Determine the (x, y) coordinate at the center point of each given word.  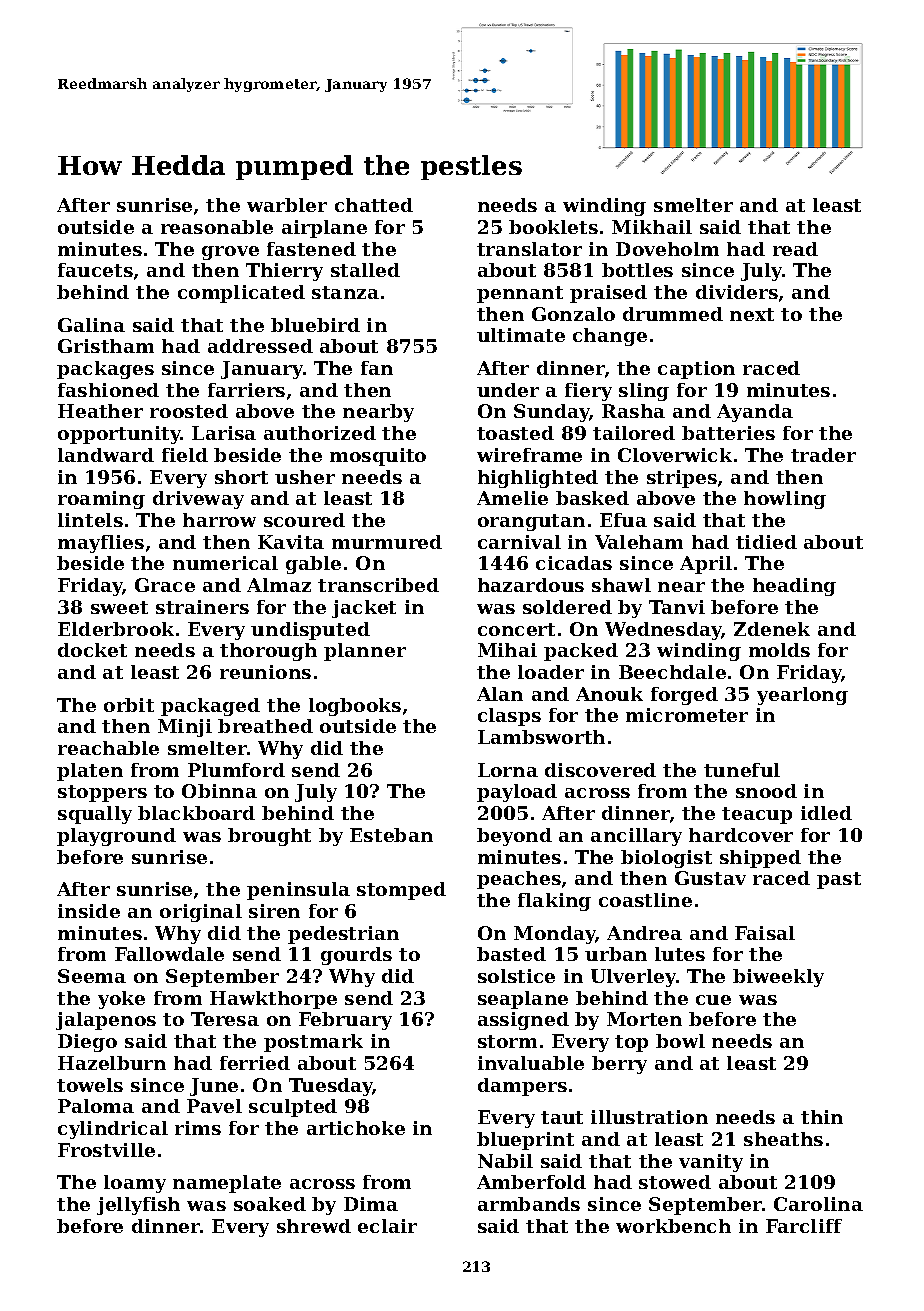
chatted (374, 205)
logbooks (355, 707)
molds (779, 650)
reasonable (217, 227)
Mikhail (652, 227)
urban (616, 954)
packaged (210, 707)
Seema (92, 976)
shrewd (314, 1226)
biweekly (778, 978)
